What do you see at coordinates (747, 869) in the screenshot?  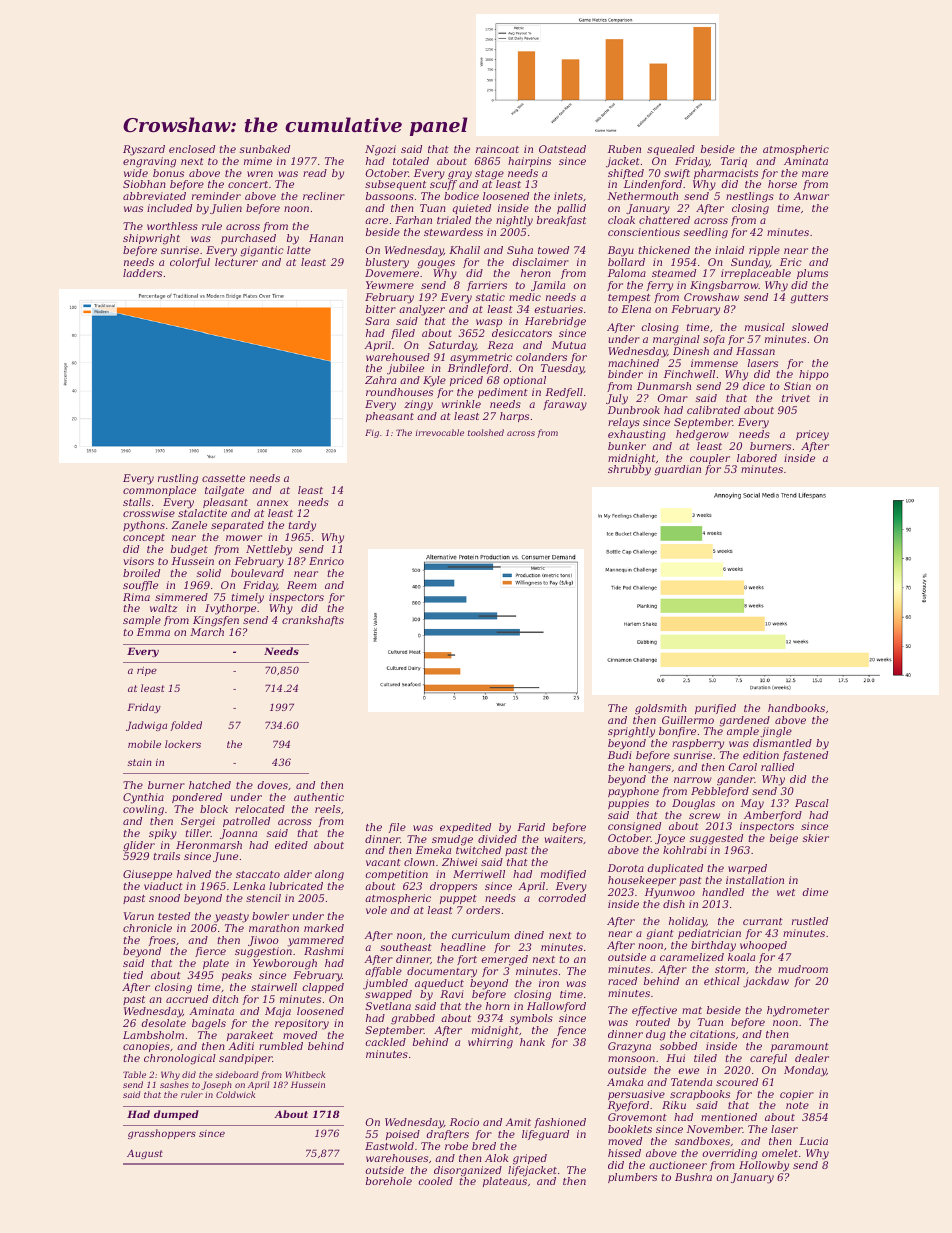 I see `warped` at bounding box center [747, 869].
